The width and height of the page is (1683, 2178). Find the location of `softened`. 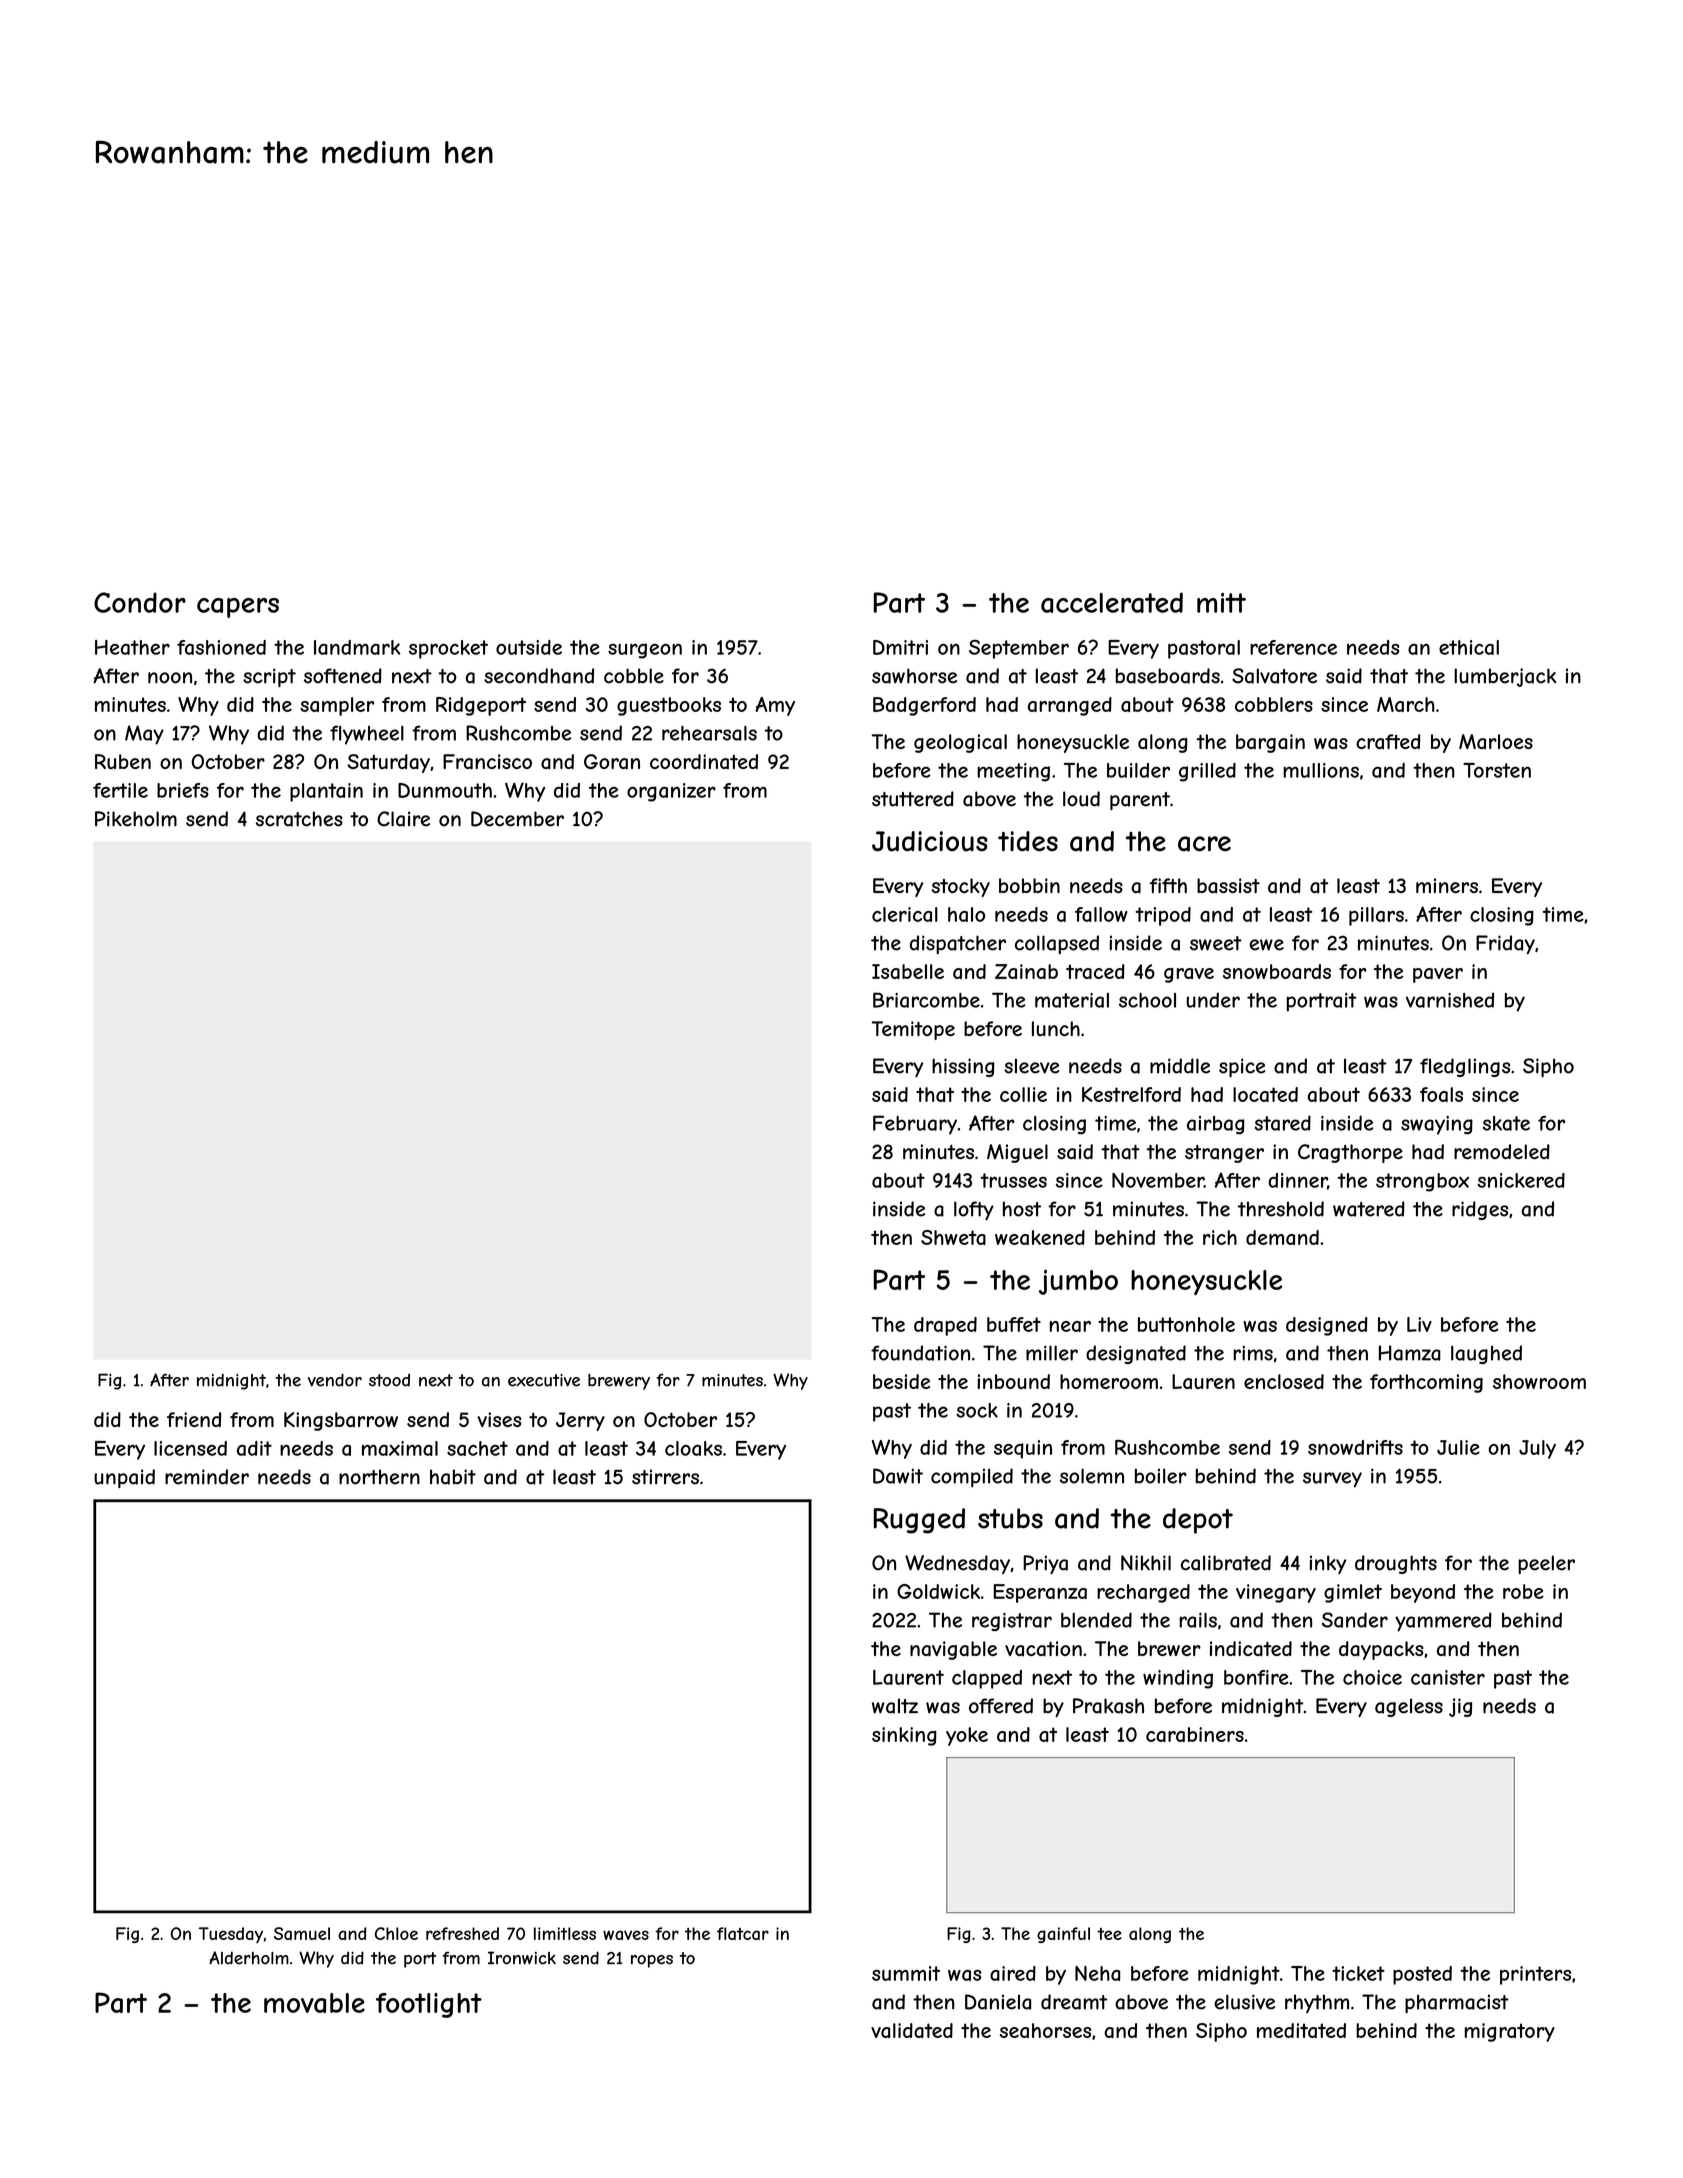

softened is located at coordinates (343, 676).
